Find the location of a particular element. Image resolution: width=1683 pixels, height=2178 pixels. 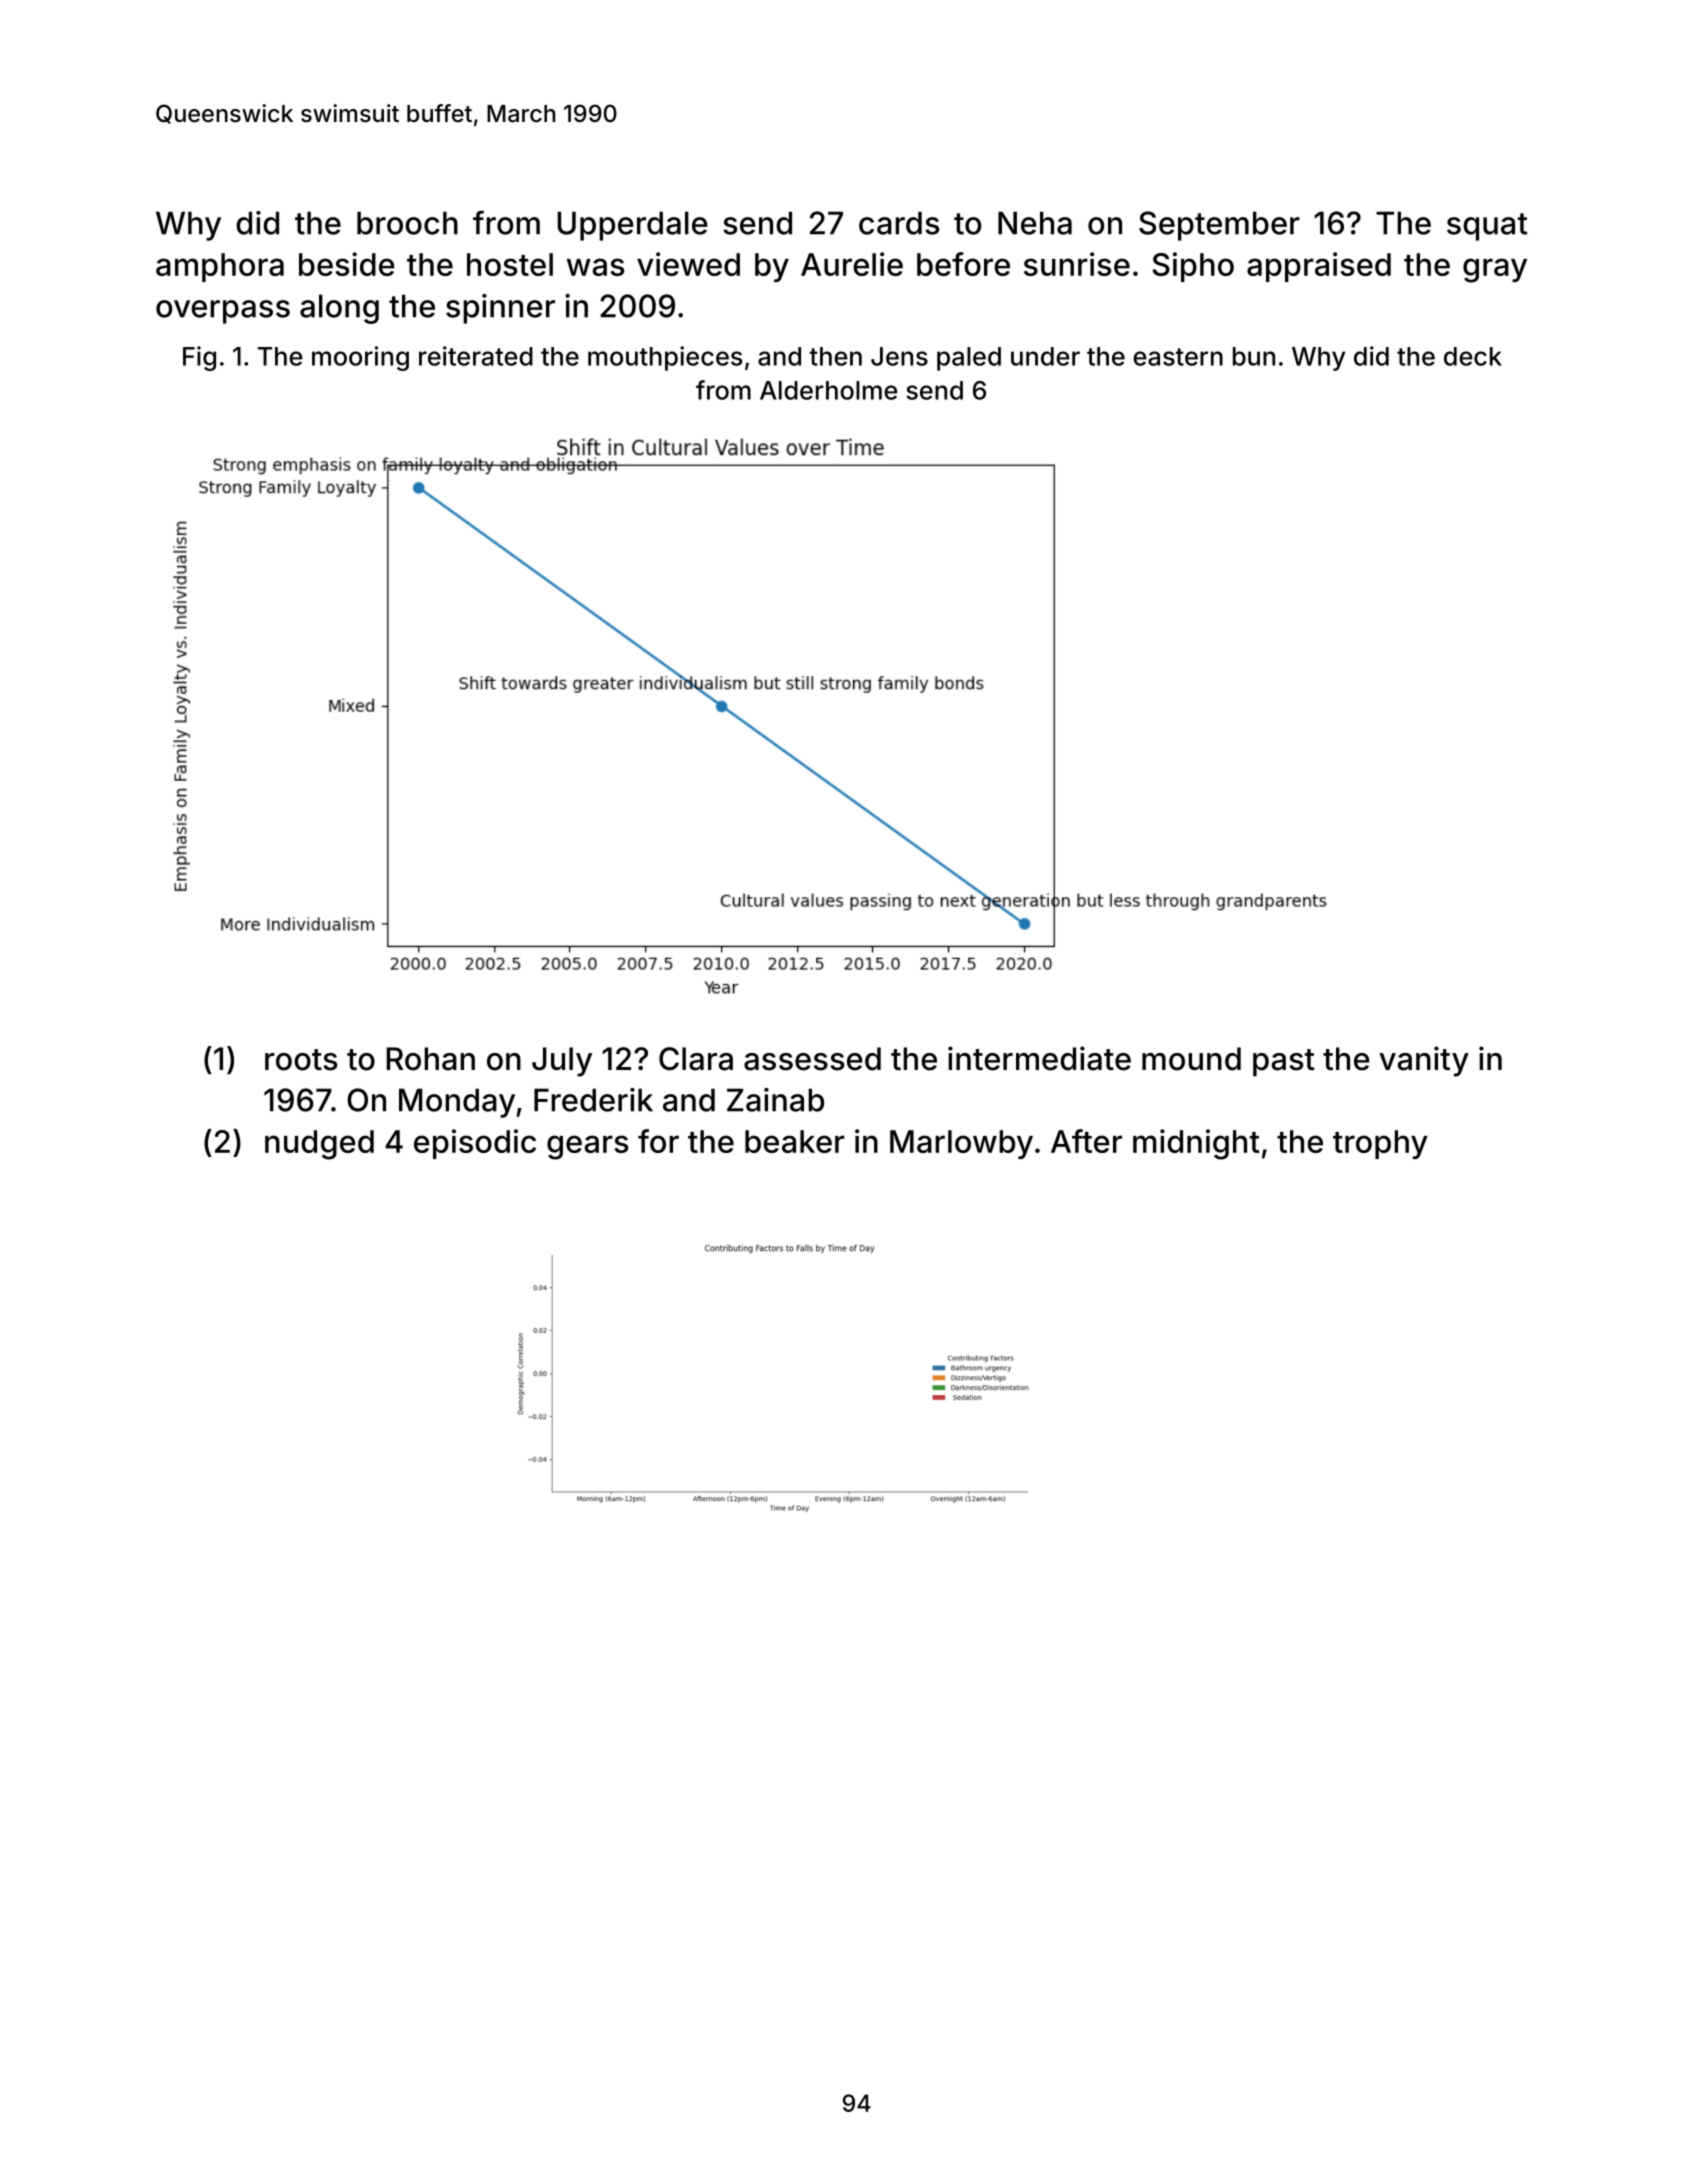

nudged is located at coordinates (319, 1145).
